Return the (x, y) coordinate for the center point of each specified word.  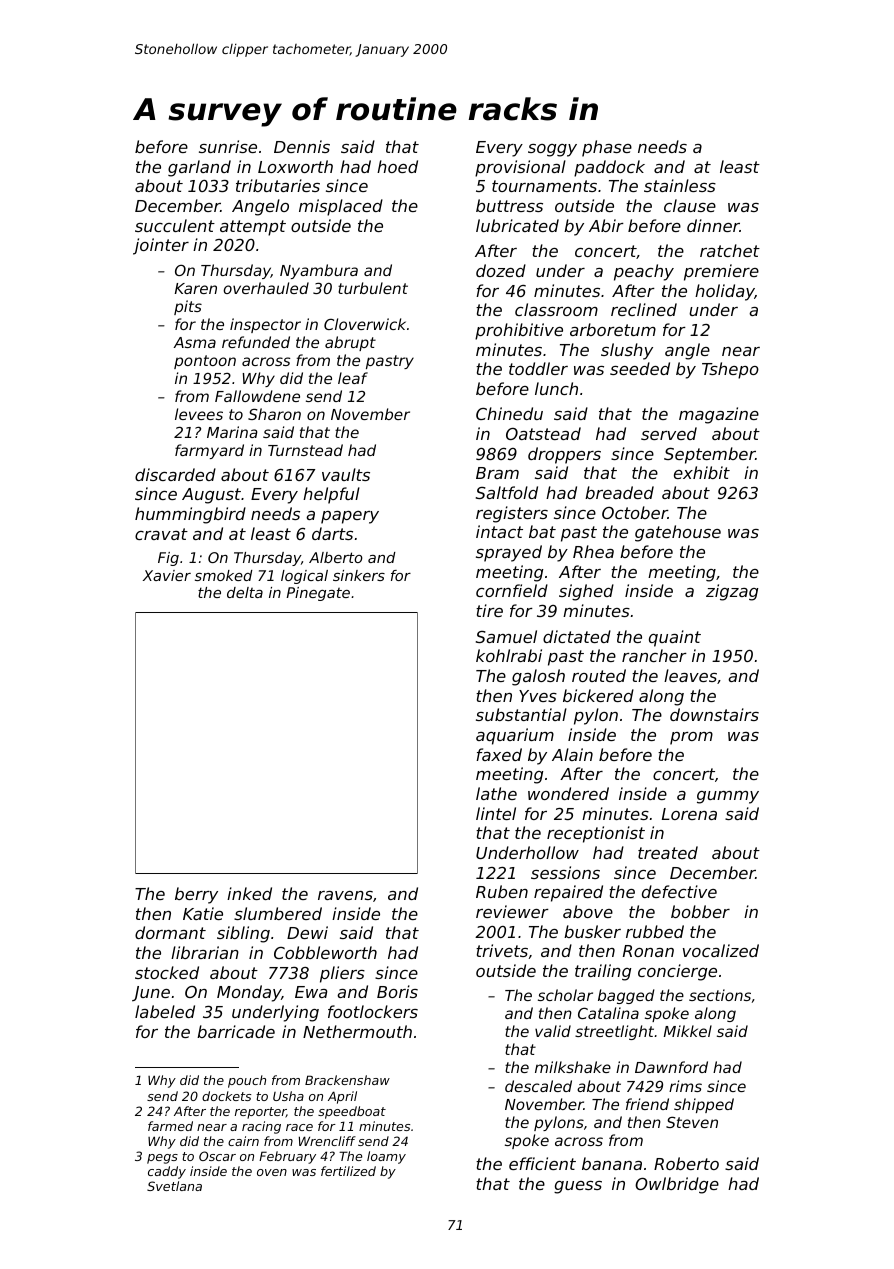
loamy (386, 1157)
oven (272, 1172)
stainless (680, 185)
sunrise (228, 146)
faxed (499, 754)
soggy (552, 150)
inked (249, 893)
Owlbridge (677, 1185)
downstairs (714, 714)
